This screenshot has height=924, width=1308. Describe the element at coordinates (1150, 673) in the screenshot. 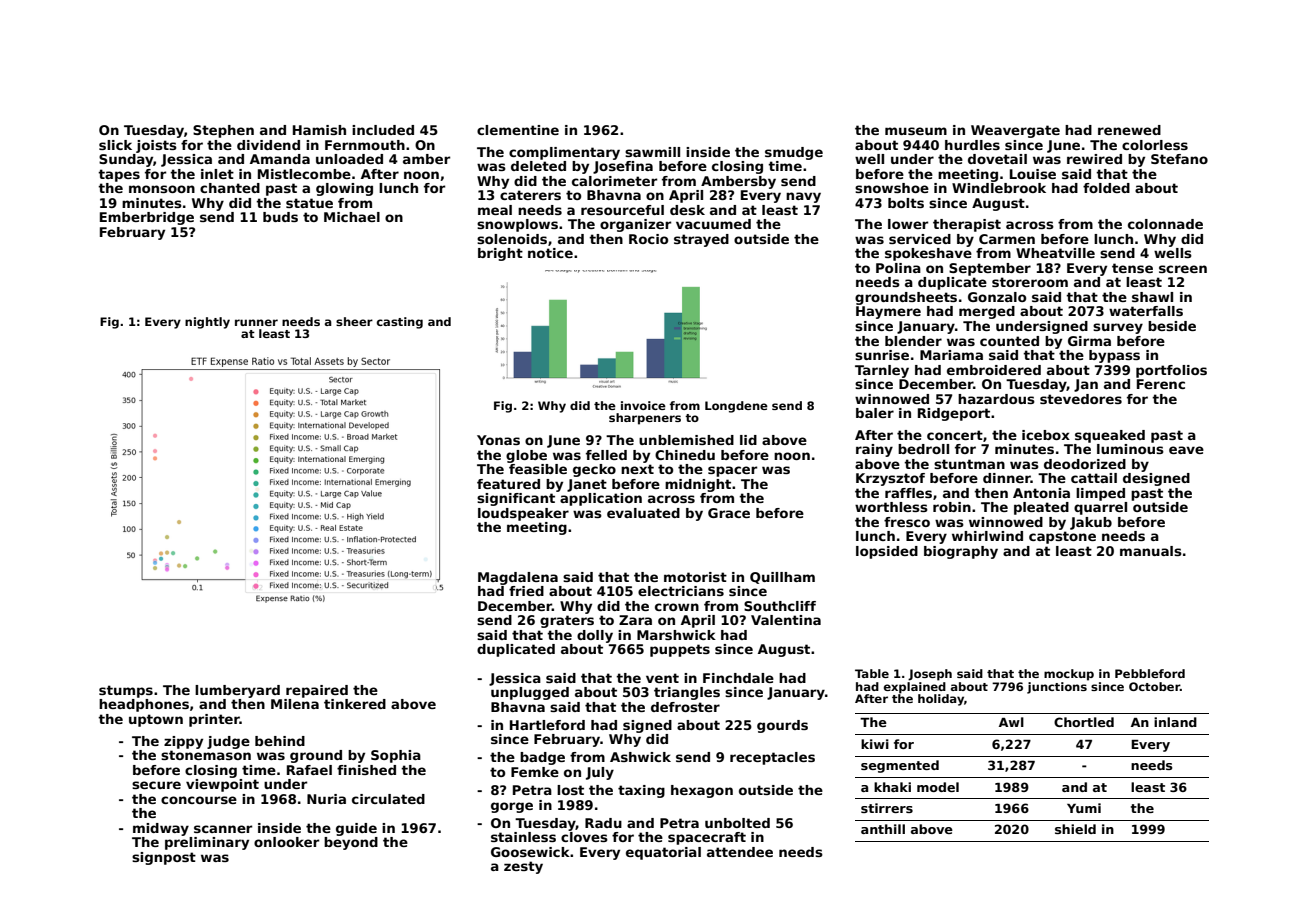

I see `Pebbleford` at that location.
